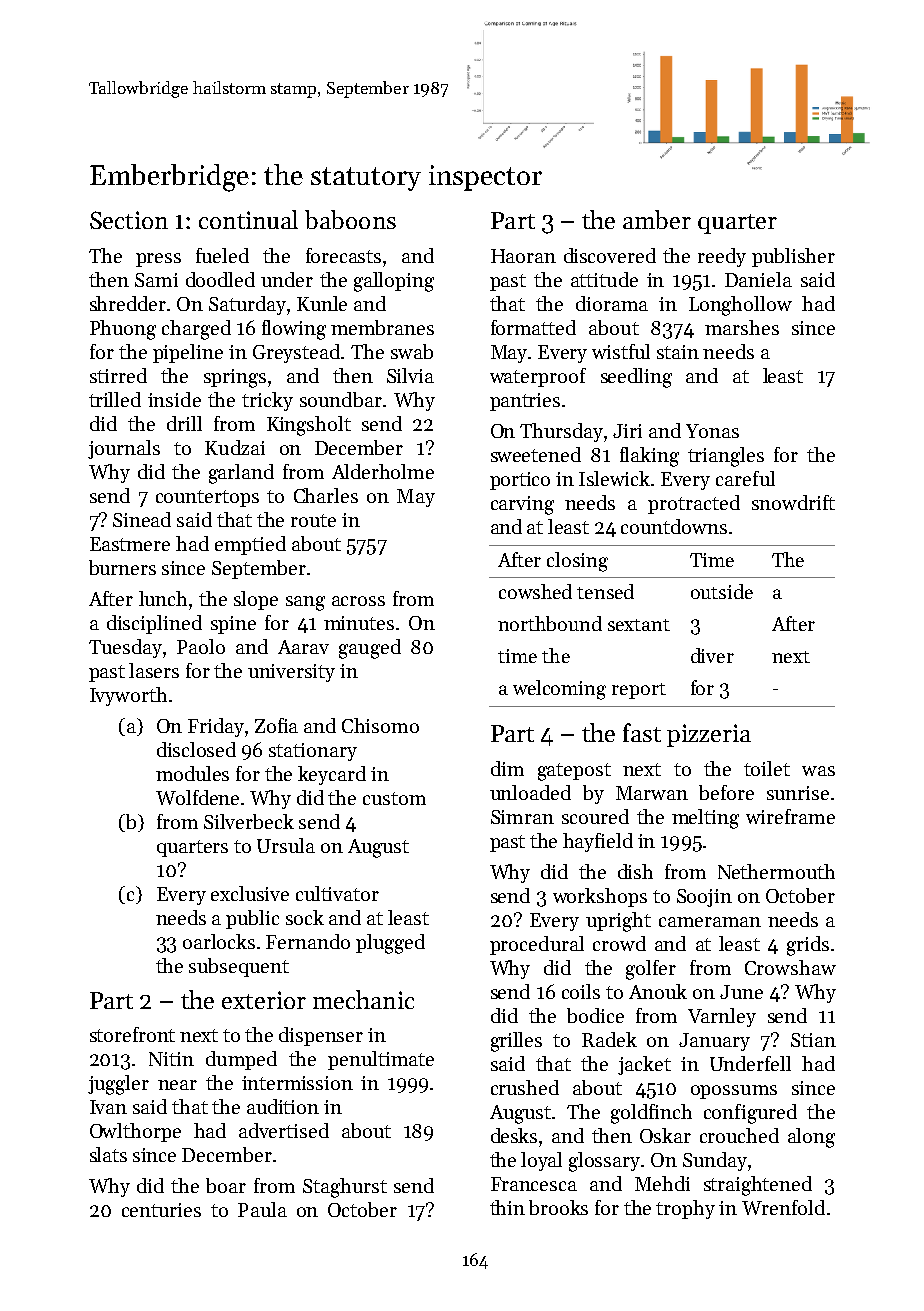  What do you see at coordinates (657, 219) in the image?
I see `amber` at bounding box center [657, 219].
